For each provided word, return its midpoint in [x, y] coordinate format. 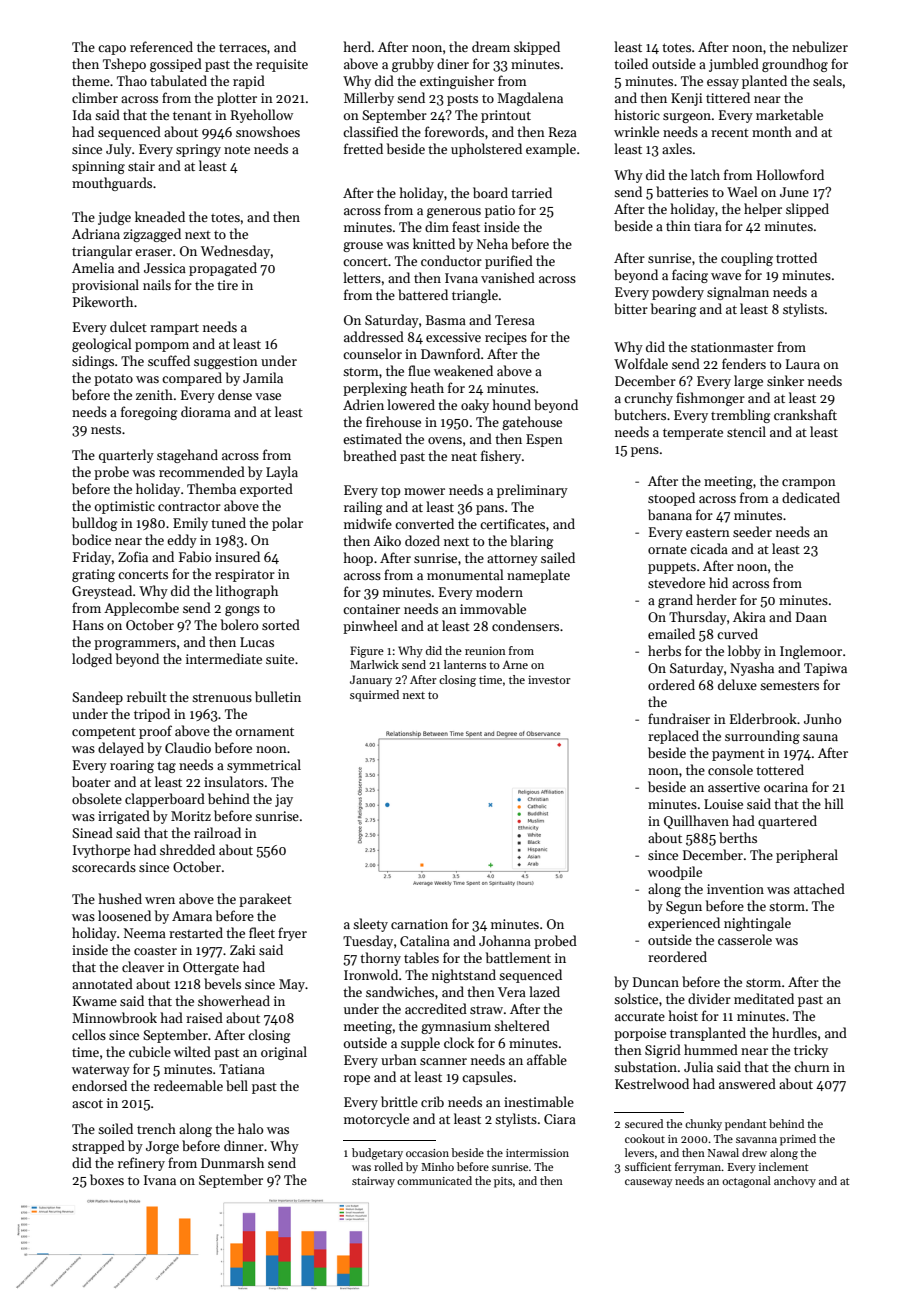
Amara [192, 916]
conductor [451, 260]
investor [549, 679]
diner [453, 63]
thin [678, 225]
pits [503, 1182]
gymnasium [456, 1027]
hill [834, 803]
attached [819, 888]
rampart [174, 329]
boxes [107, 1179]
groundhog [795, 65]
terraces [243, 48]
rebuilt [147, 696]
